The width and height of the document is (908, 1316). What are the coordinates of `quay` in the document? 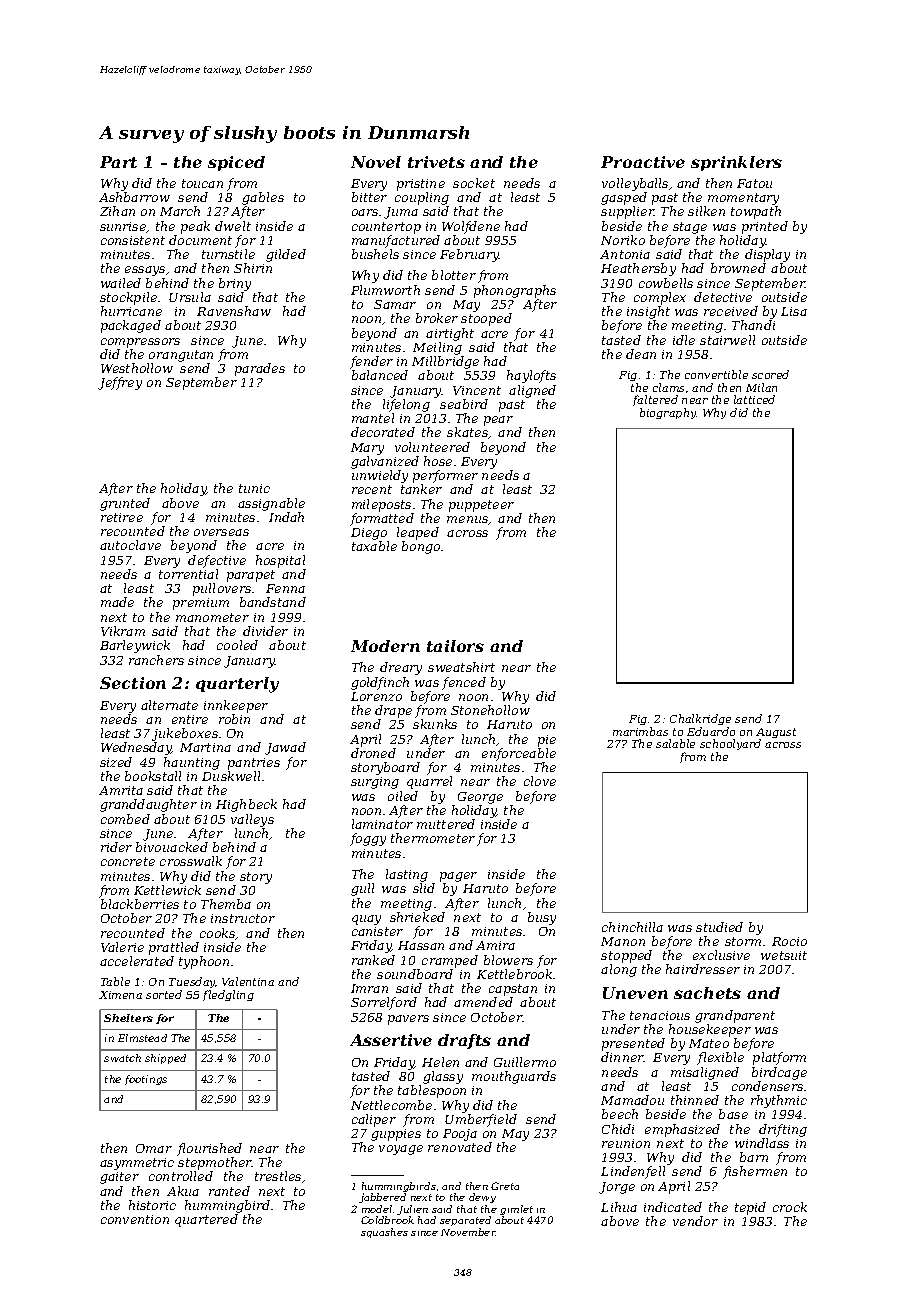 It's located at (366, 920).
